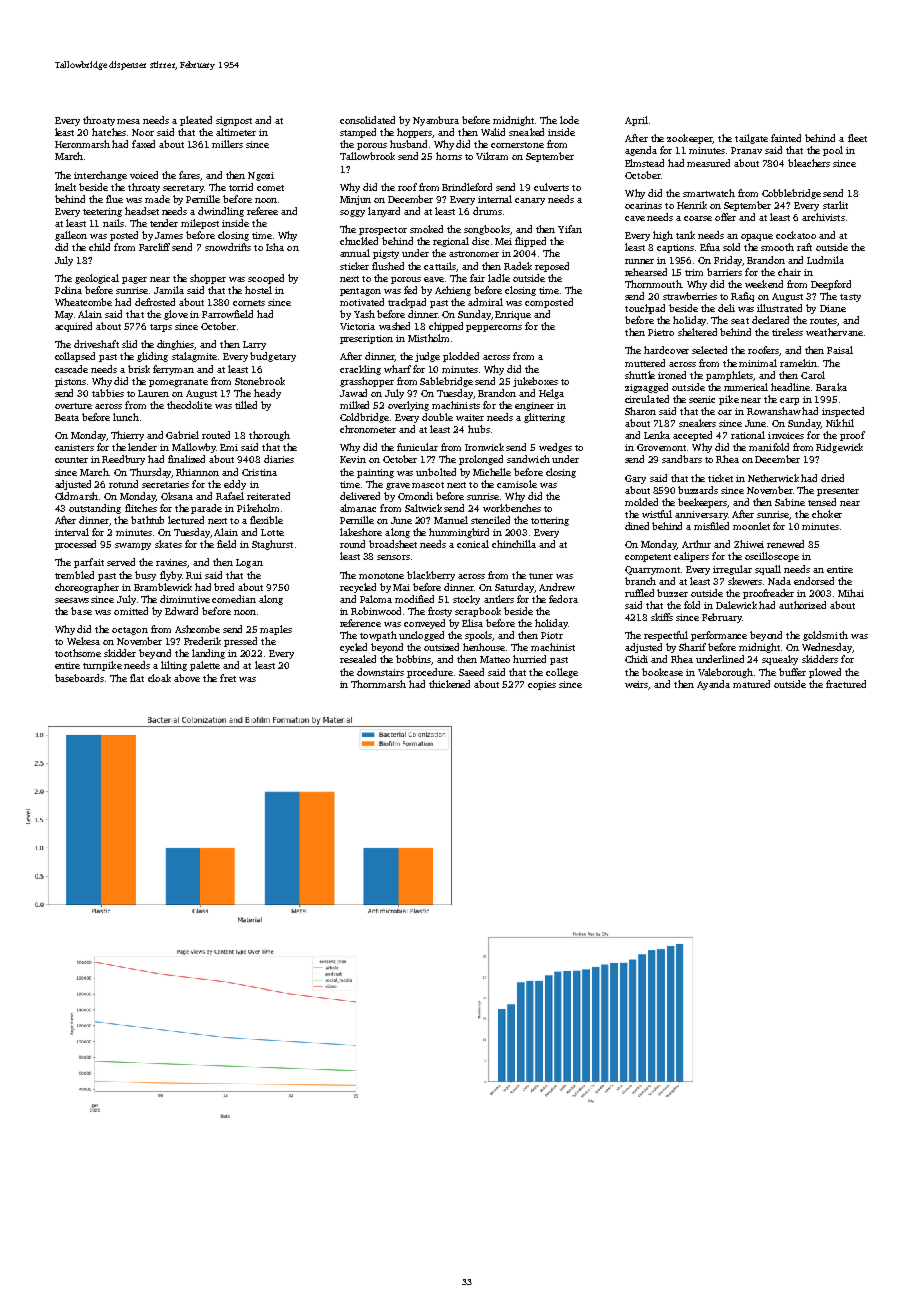 The width and height of the screenshot is (924, 1308). What do you see at coordinates (518, 266) in the screenshot?
I see `Radek` at bounding box center [518, 266].
